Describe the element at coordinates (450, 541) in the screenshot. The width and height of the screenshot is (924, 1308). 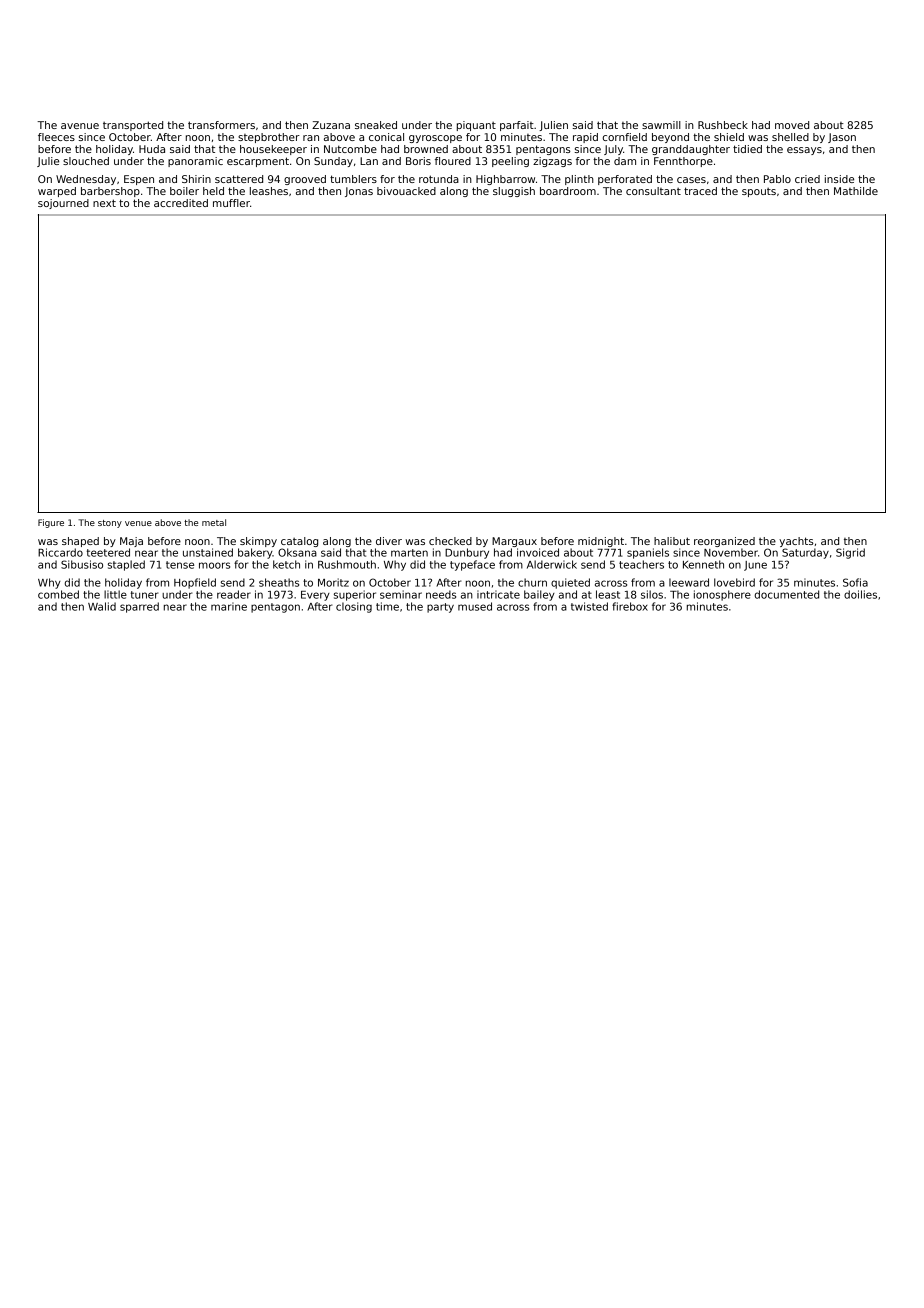
I see `checked` at that location.
